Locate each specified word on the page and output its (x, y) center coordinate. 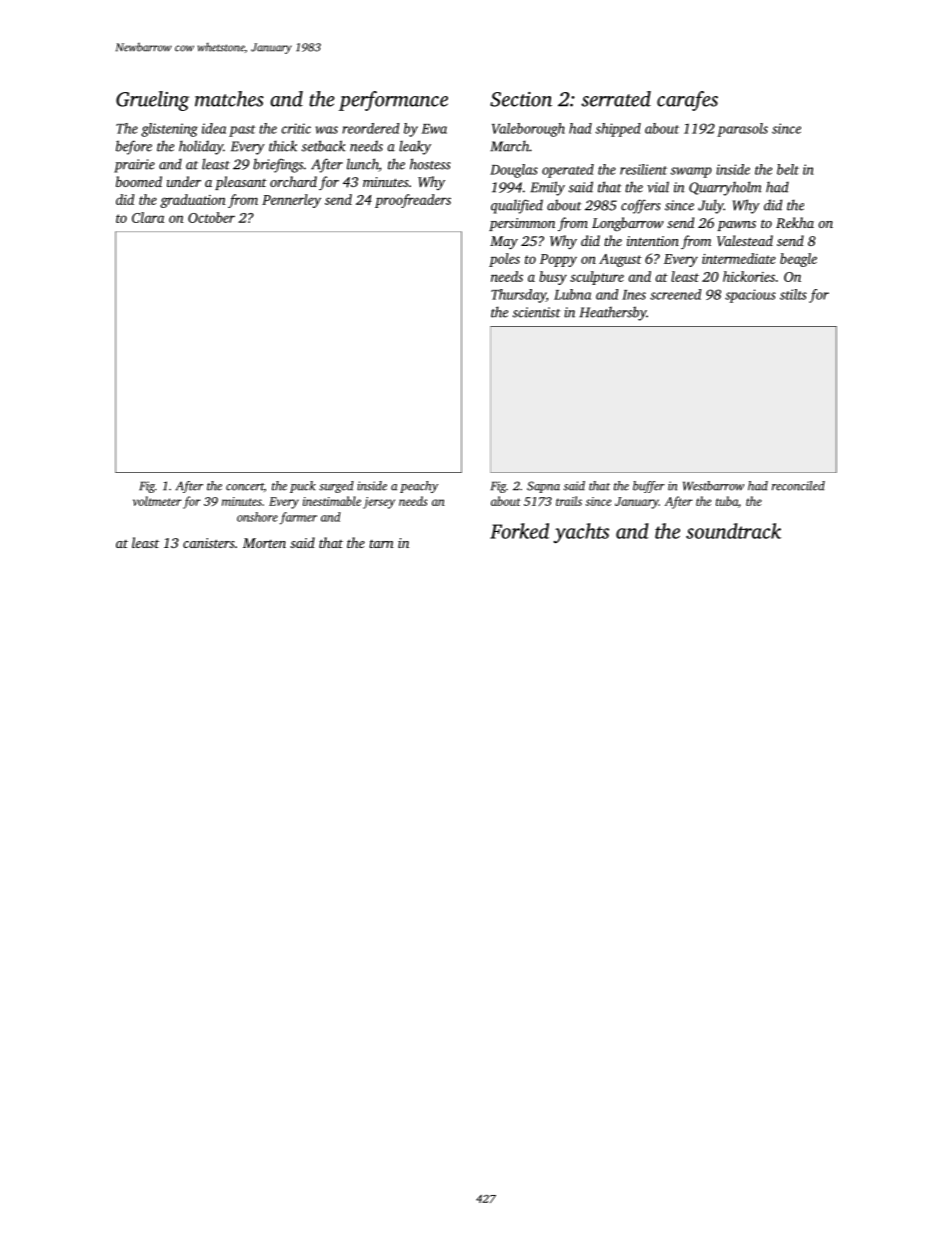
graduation (193, 201)
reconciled (798, 486)
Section (521, 99)
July (711, 206)
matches (229, 99)
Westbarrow (713, 486)
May (504, 243)
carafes (687, 101)
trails (569, 501)
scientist (536, 312)
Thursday (518, 296)
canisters (209, 543)
